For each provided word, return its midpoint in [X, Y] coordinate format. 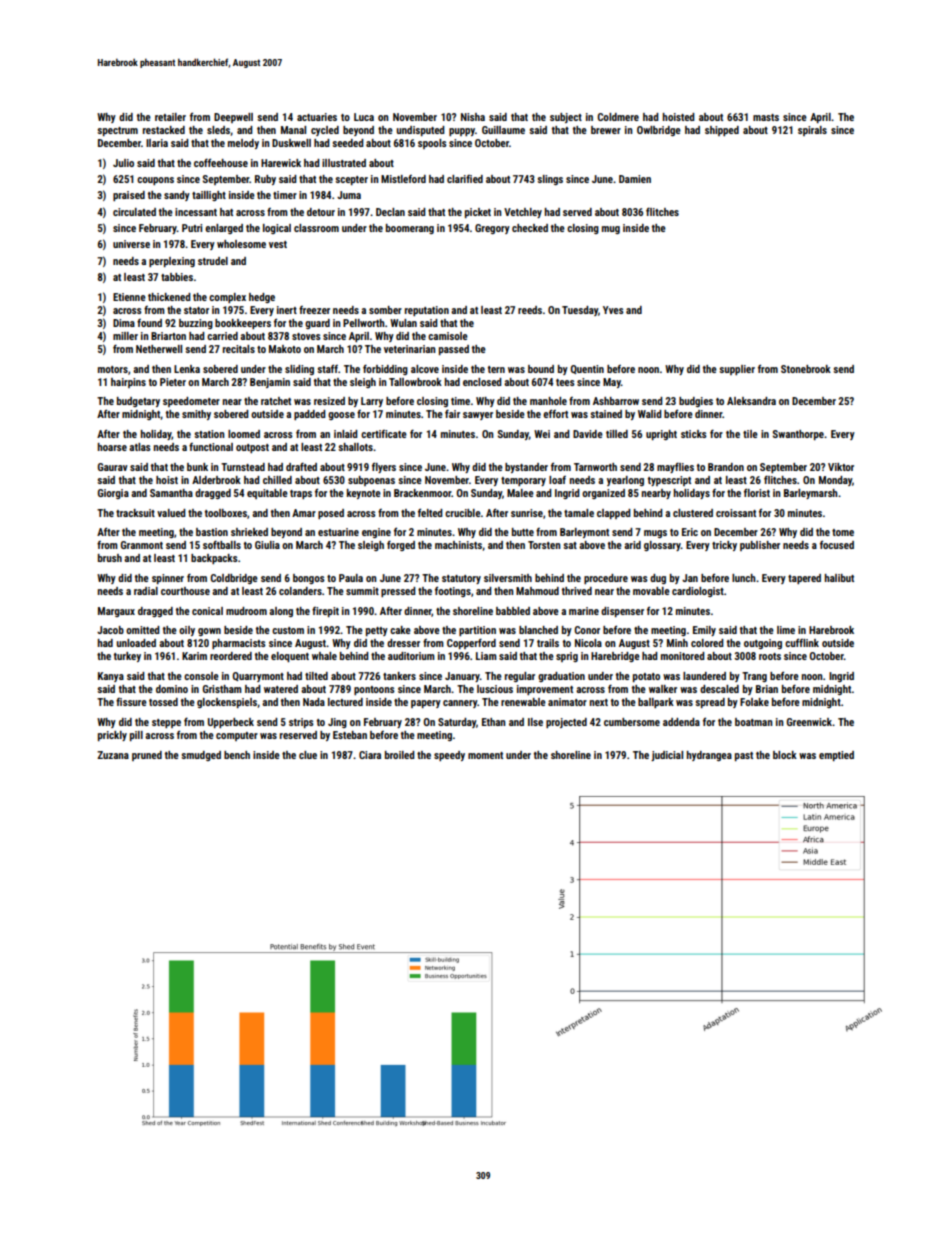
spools [432, 144]
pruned [147, 756]
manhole [548, 401]
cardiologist [698, 592]
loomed [244, 434]
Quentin [587, 369]
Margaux [116, 612]
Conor [587, 630]
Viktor [841, 467]
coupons [155, 181]
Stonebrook [806, 369]
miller [125, 336]
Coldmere [618, 117]
